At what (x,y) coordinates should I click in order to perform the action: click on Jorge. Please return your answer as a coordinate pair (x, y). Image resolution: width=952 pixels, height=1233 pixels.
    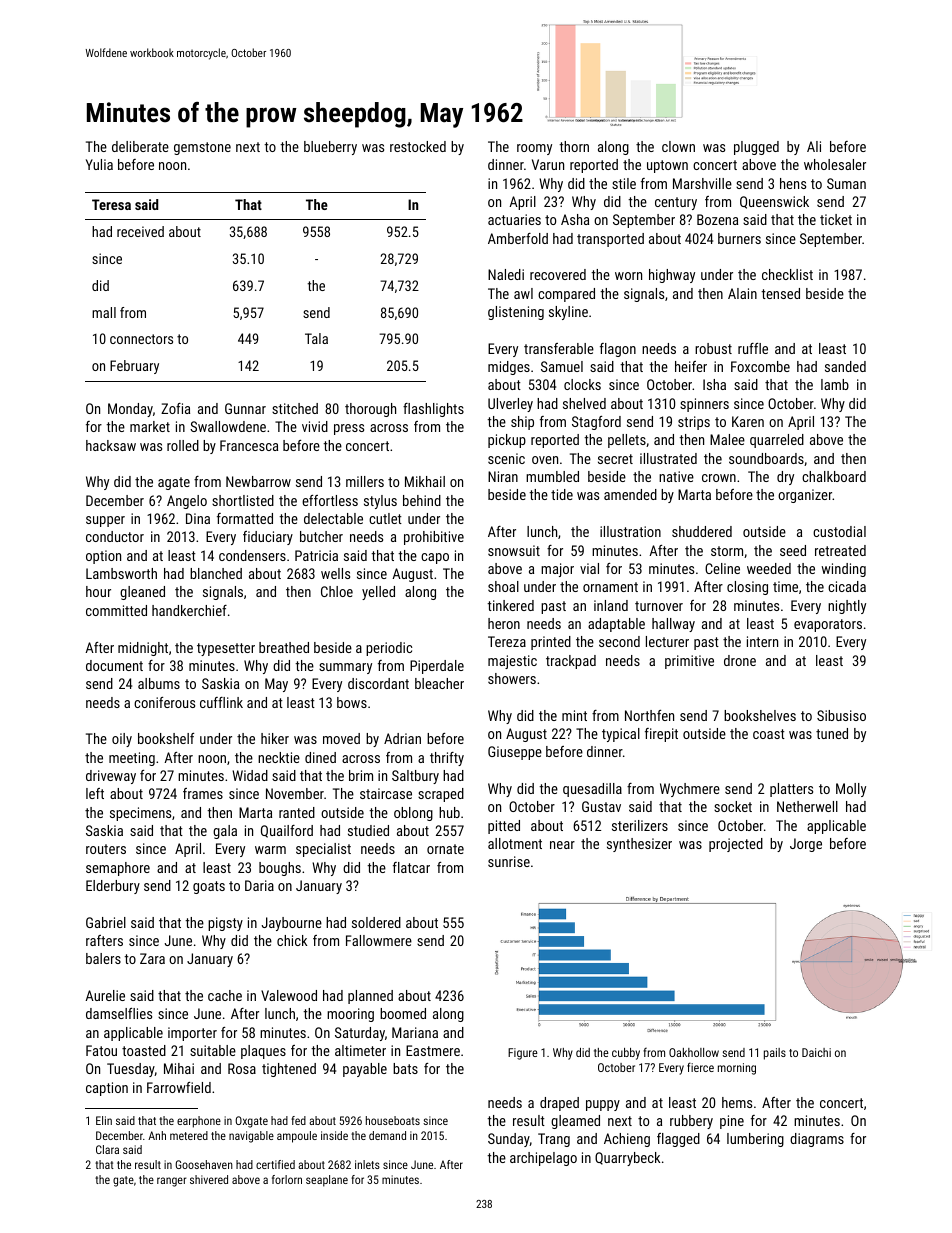
    Looking at the image, I should click on (806, 845).
